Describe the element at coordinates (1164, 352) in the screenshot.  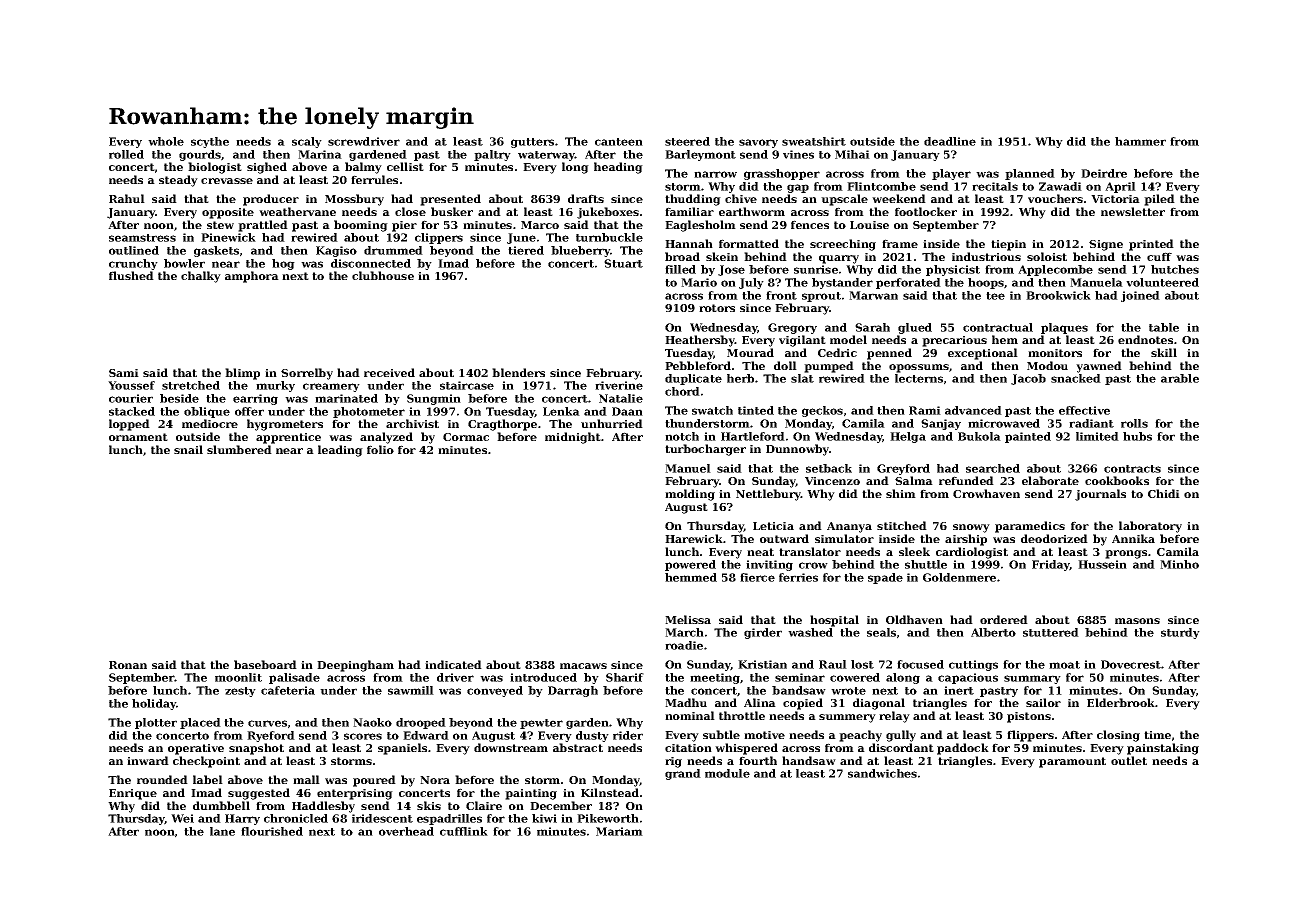
I see `skill` at that location.
